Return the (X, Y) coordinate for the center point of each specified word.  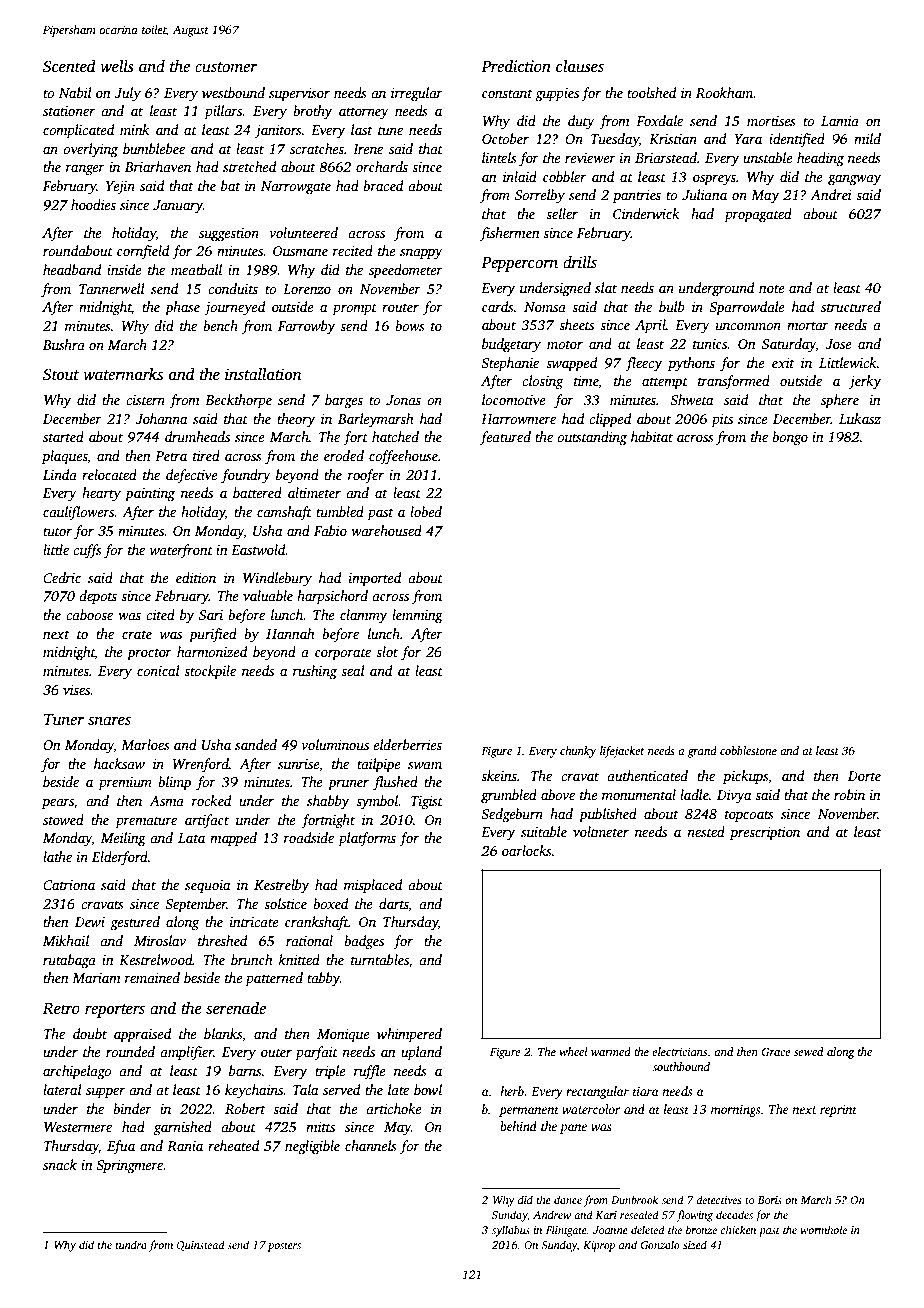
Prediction (516, 66)
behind (518, 1126)
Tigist (427, 802)
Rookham (725, 92)
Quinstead (201, 1245)
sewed (809, 1051)
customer (226, 67)
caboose (89, 614)
